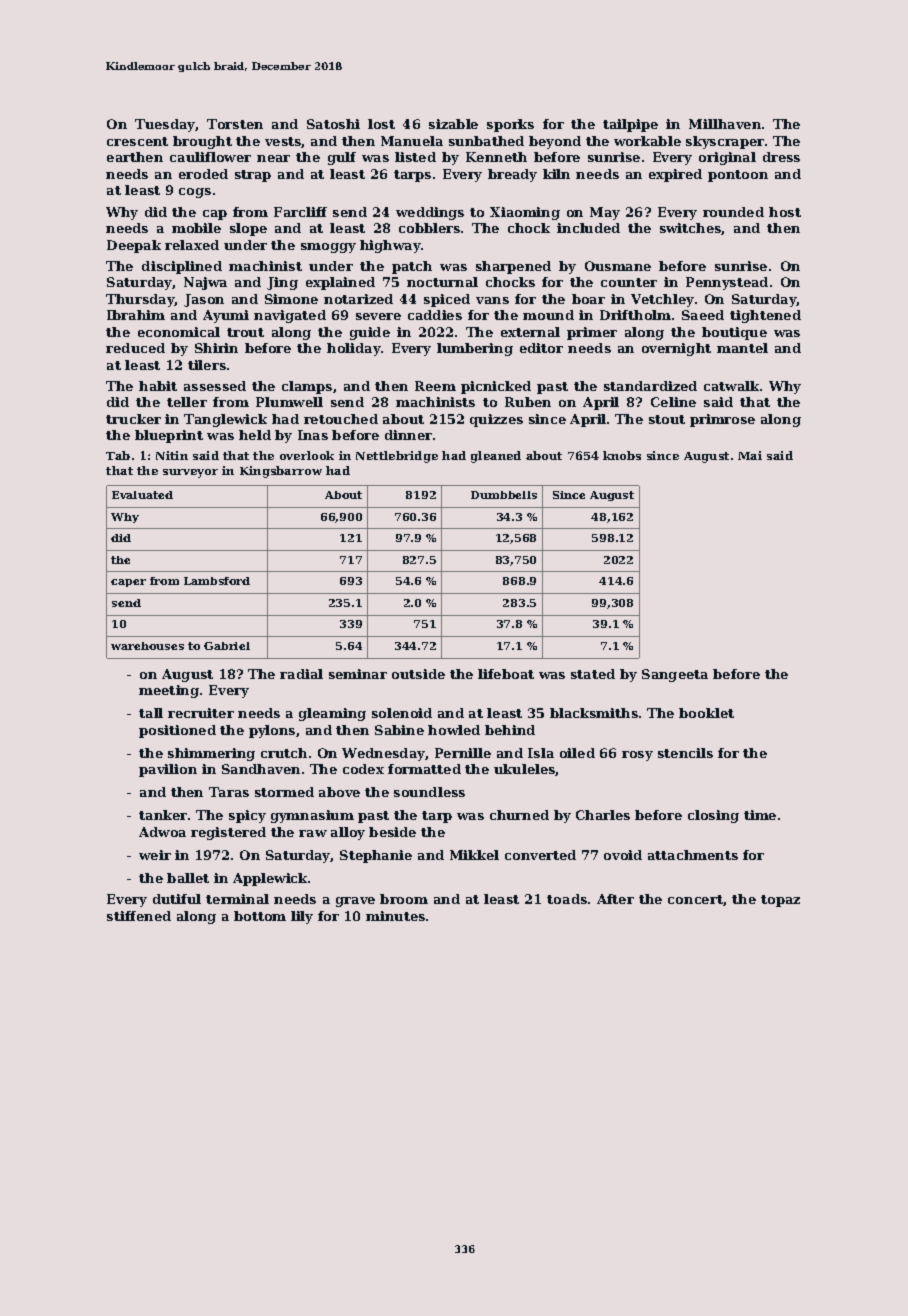 Image resolution: width=908 pixels, height=1316 pixels. I want to click on external, so click(530, 332).
